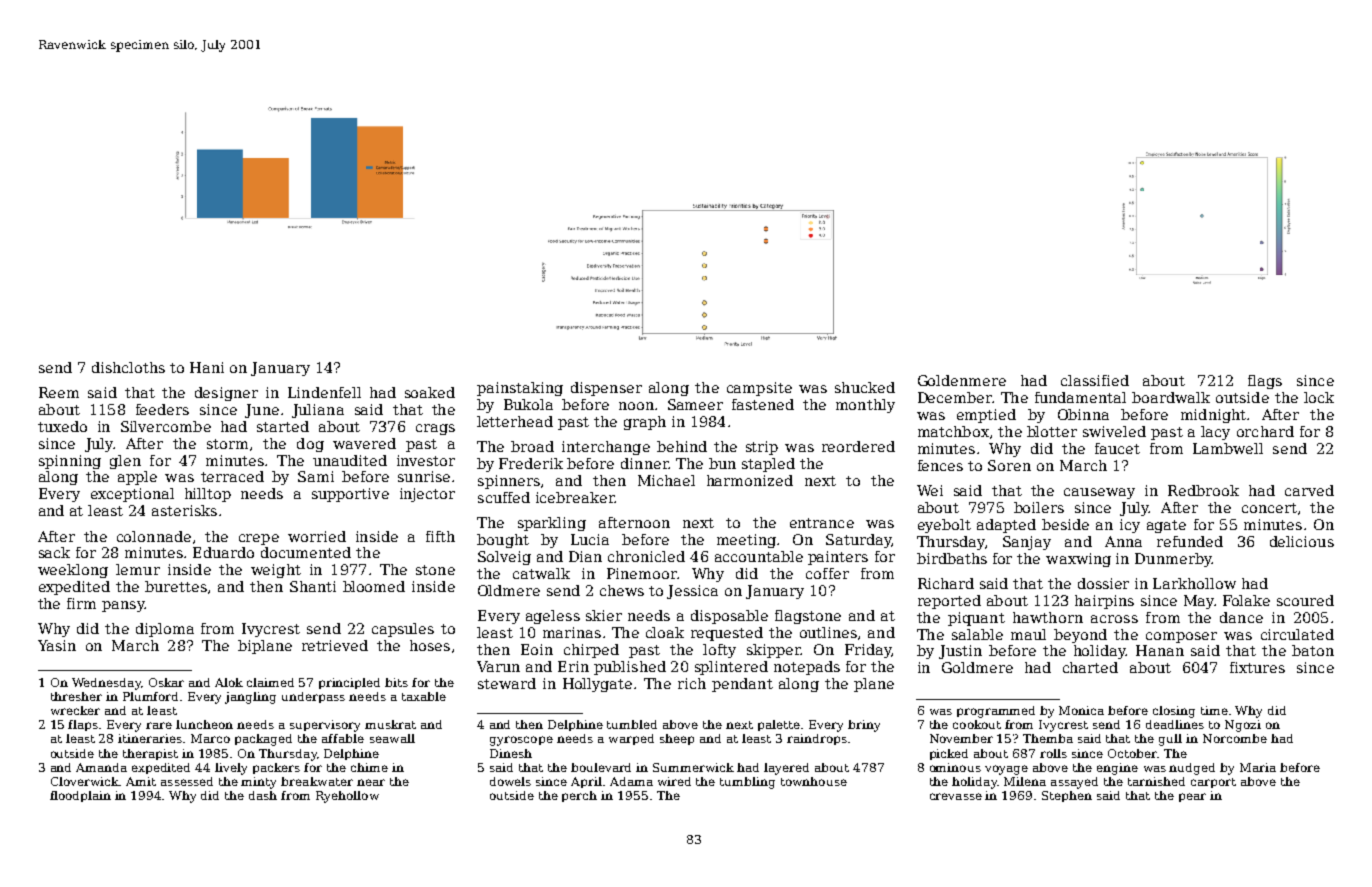 This document has width=1372, height=887. Describe the element at coordinates (1265, 431) in the document. I see `orchard` at that location.
